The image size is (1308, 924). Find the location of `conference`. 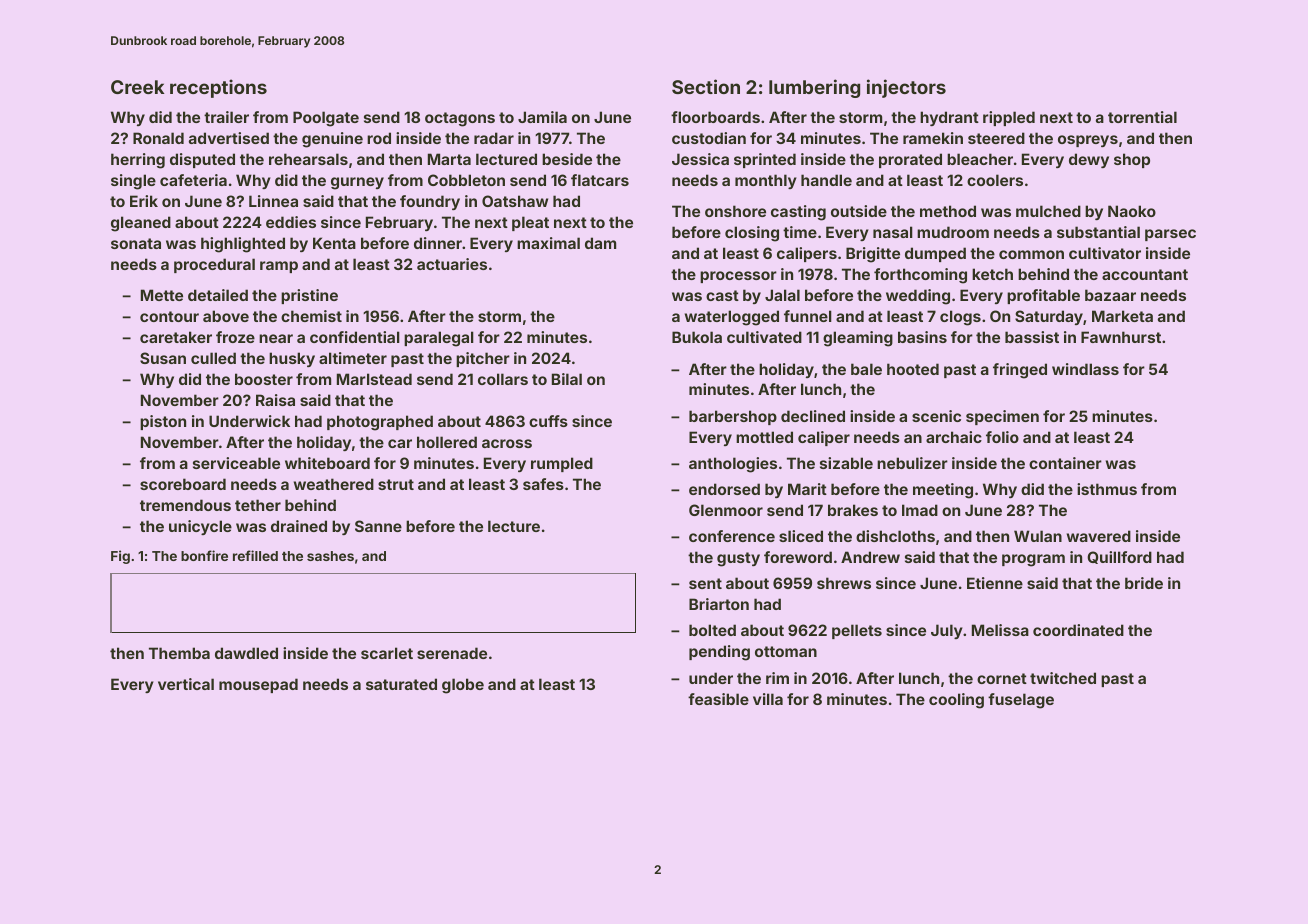

conference is located at coordinates (732, 536).
